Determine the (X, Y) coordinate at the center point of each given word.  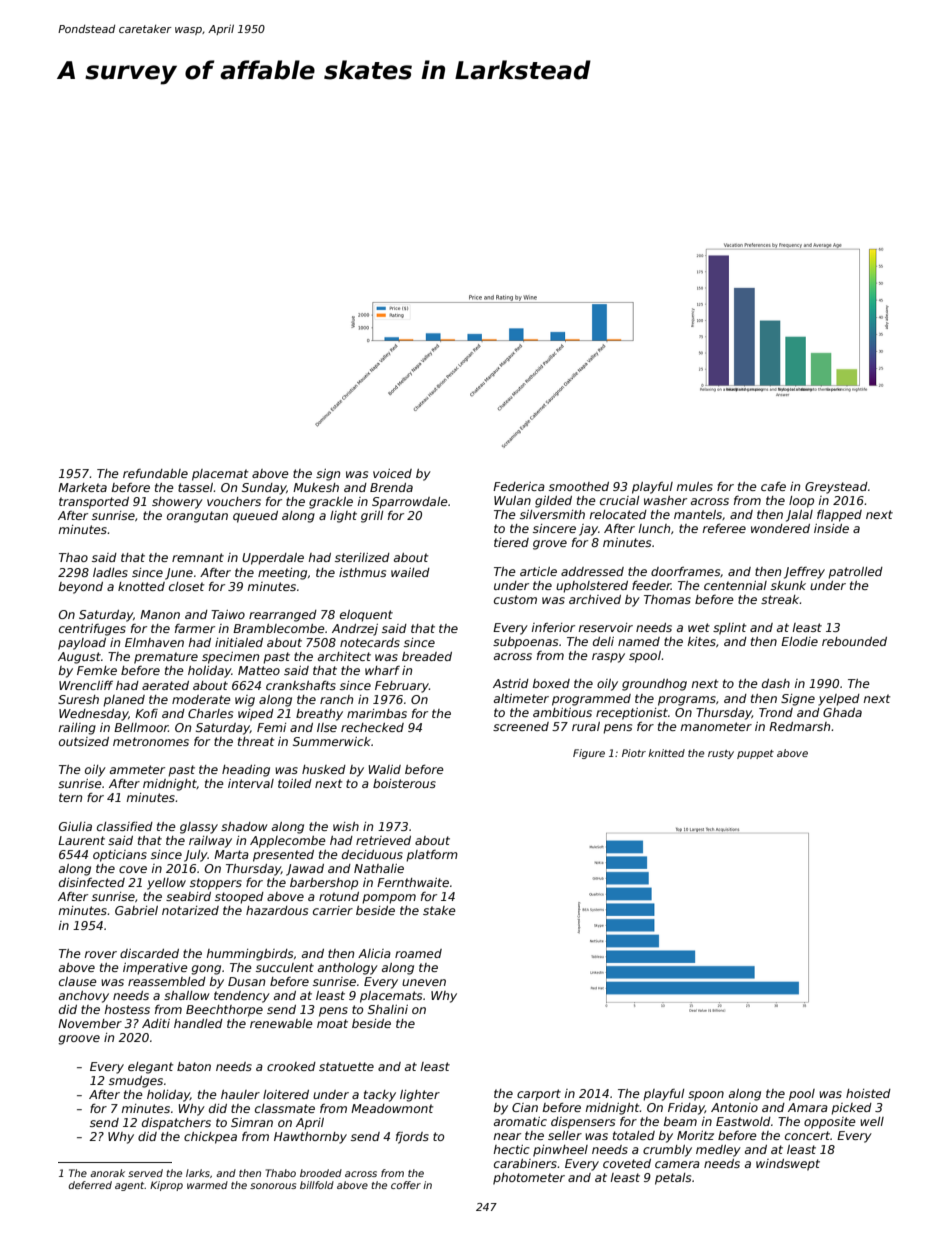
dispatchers (176, 1124)
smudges (136, 1082)
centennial (735, 585)
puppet (755, 754)
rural (586, 726)
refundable (155, 473)
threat (256, 741)
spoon (706, 1096)
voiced (392, 473)
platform (432, 856)
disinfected (92, 882)
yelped (839, 700)
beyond (81, 588)
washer (665, 500)
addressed (592, 571)
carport (539, 1095)
